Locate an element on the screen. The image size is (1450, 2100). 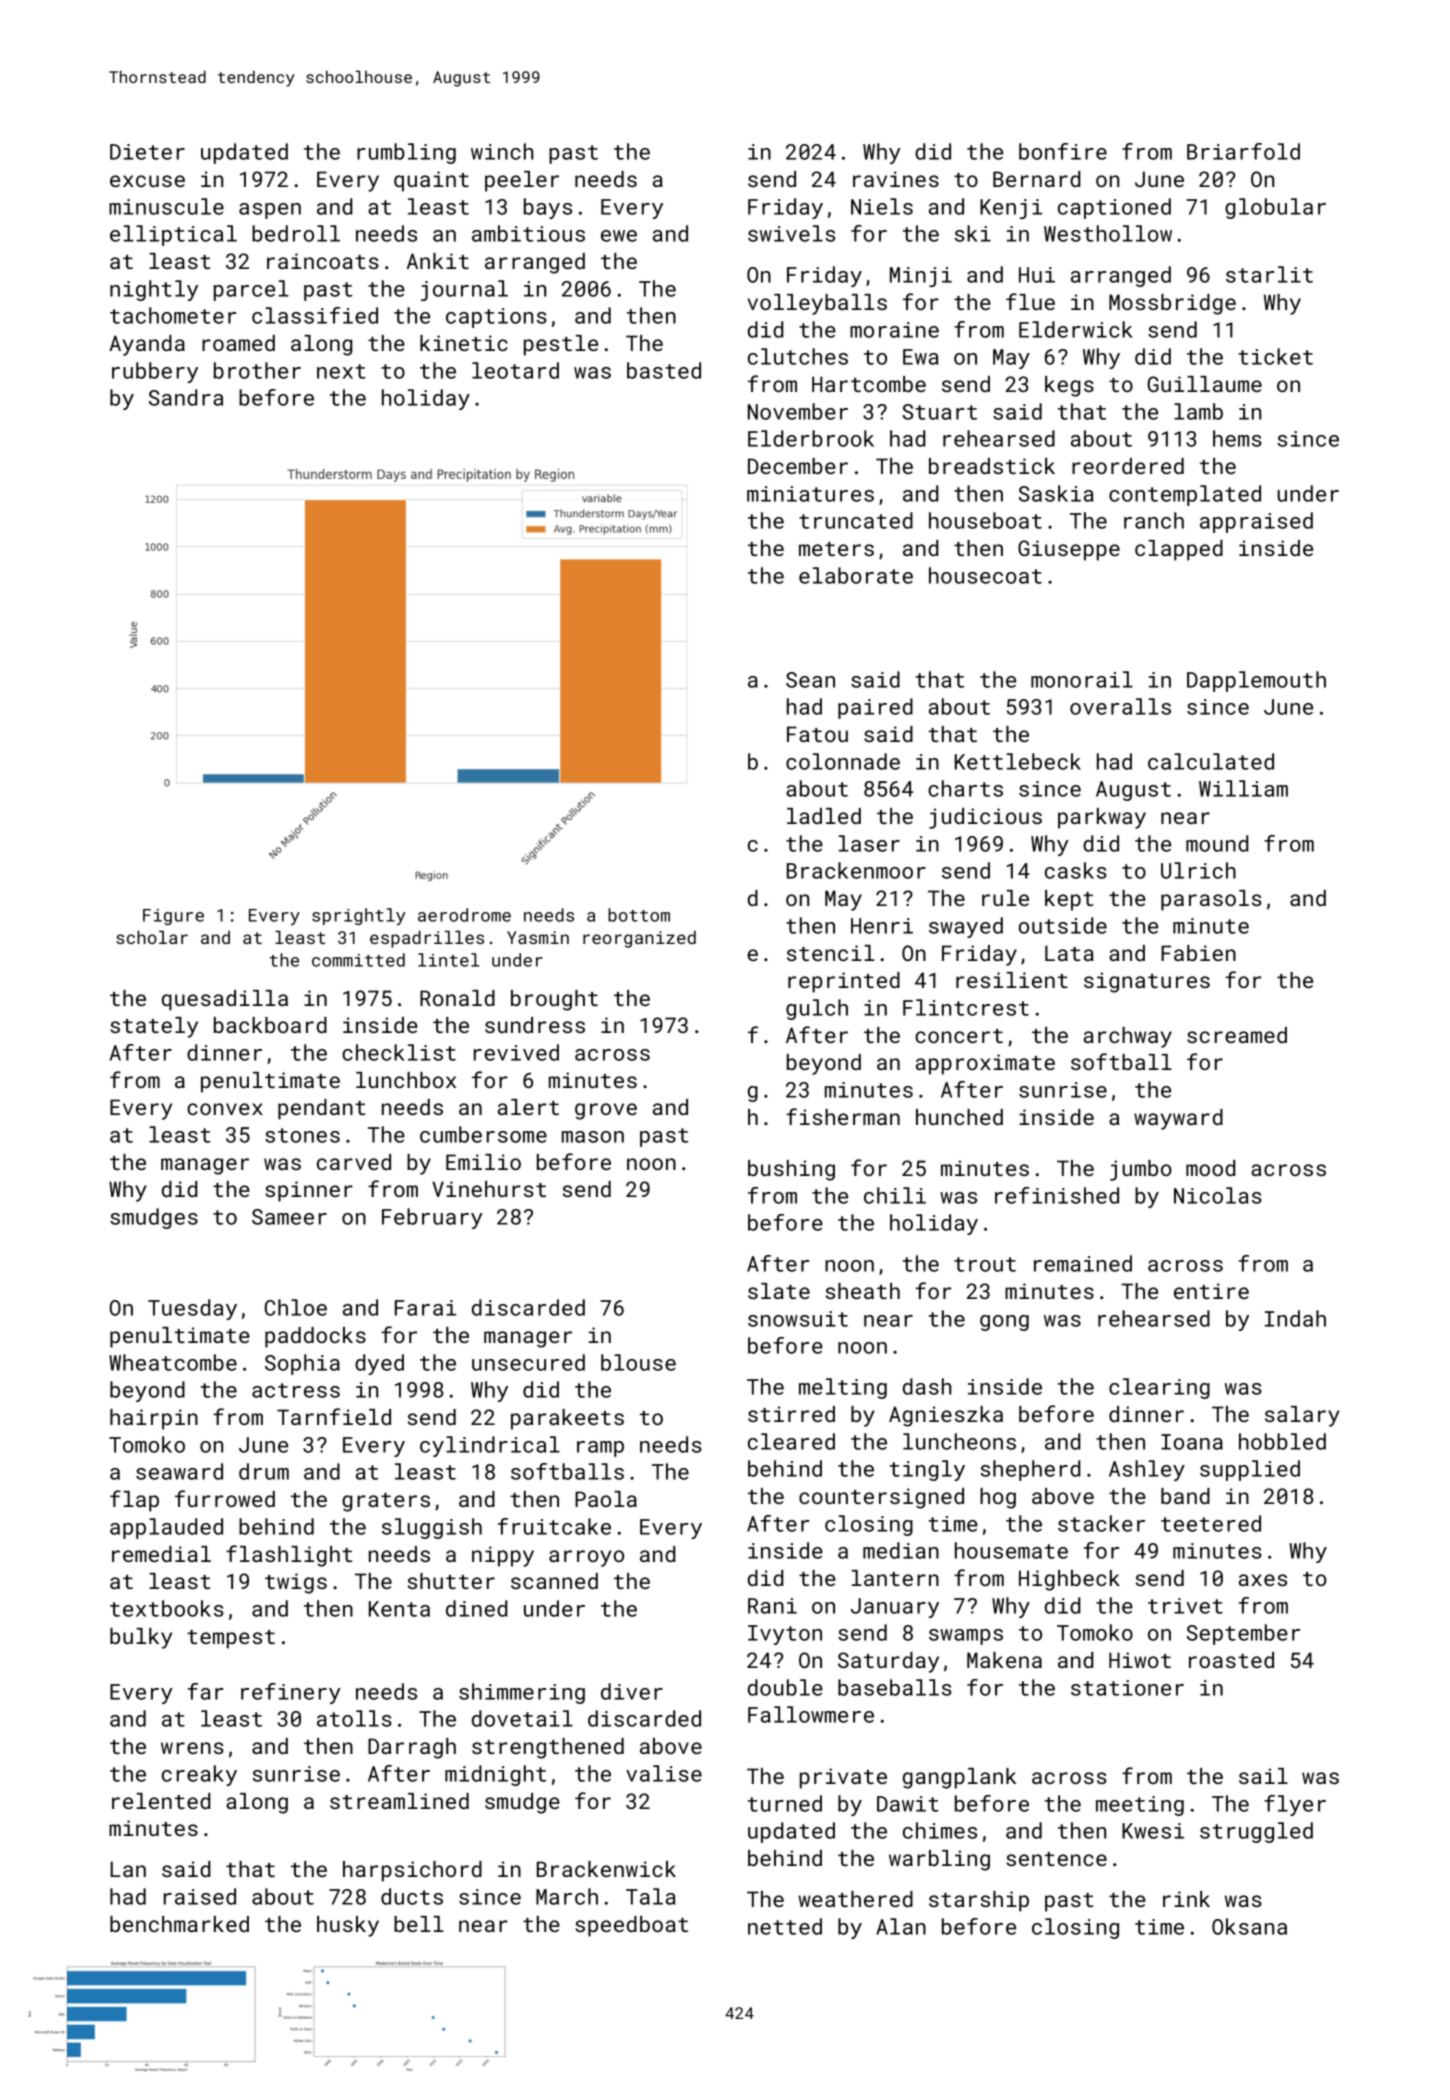
Agnieszka is located at coordinates (946, 1416).
